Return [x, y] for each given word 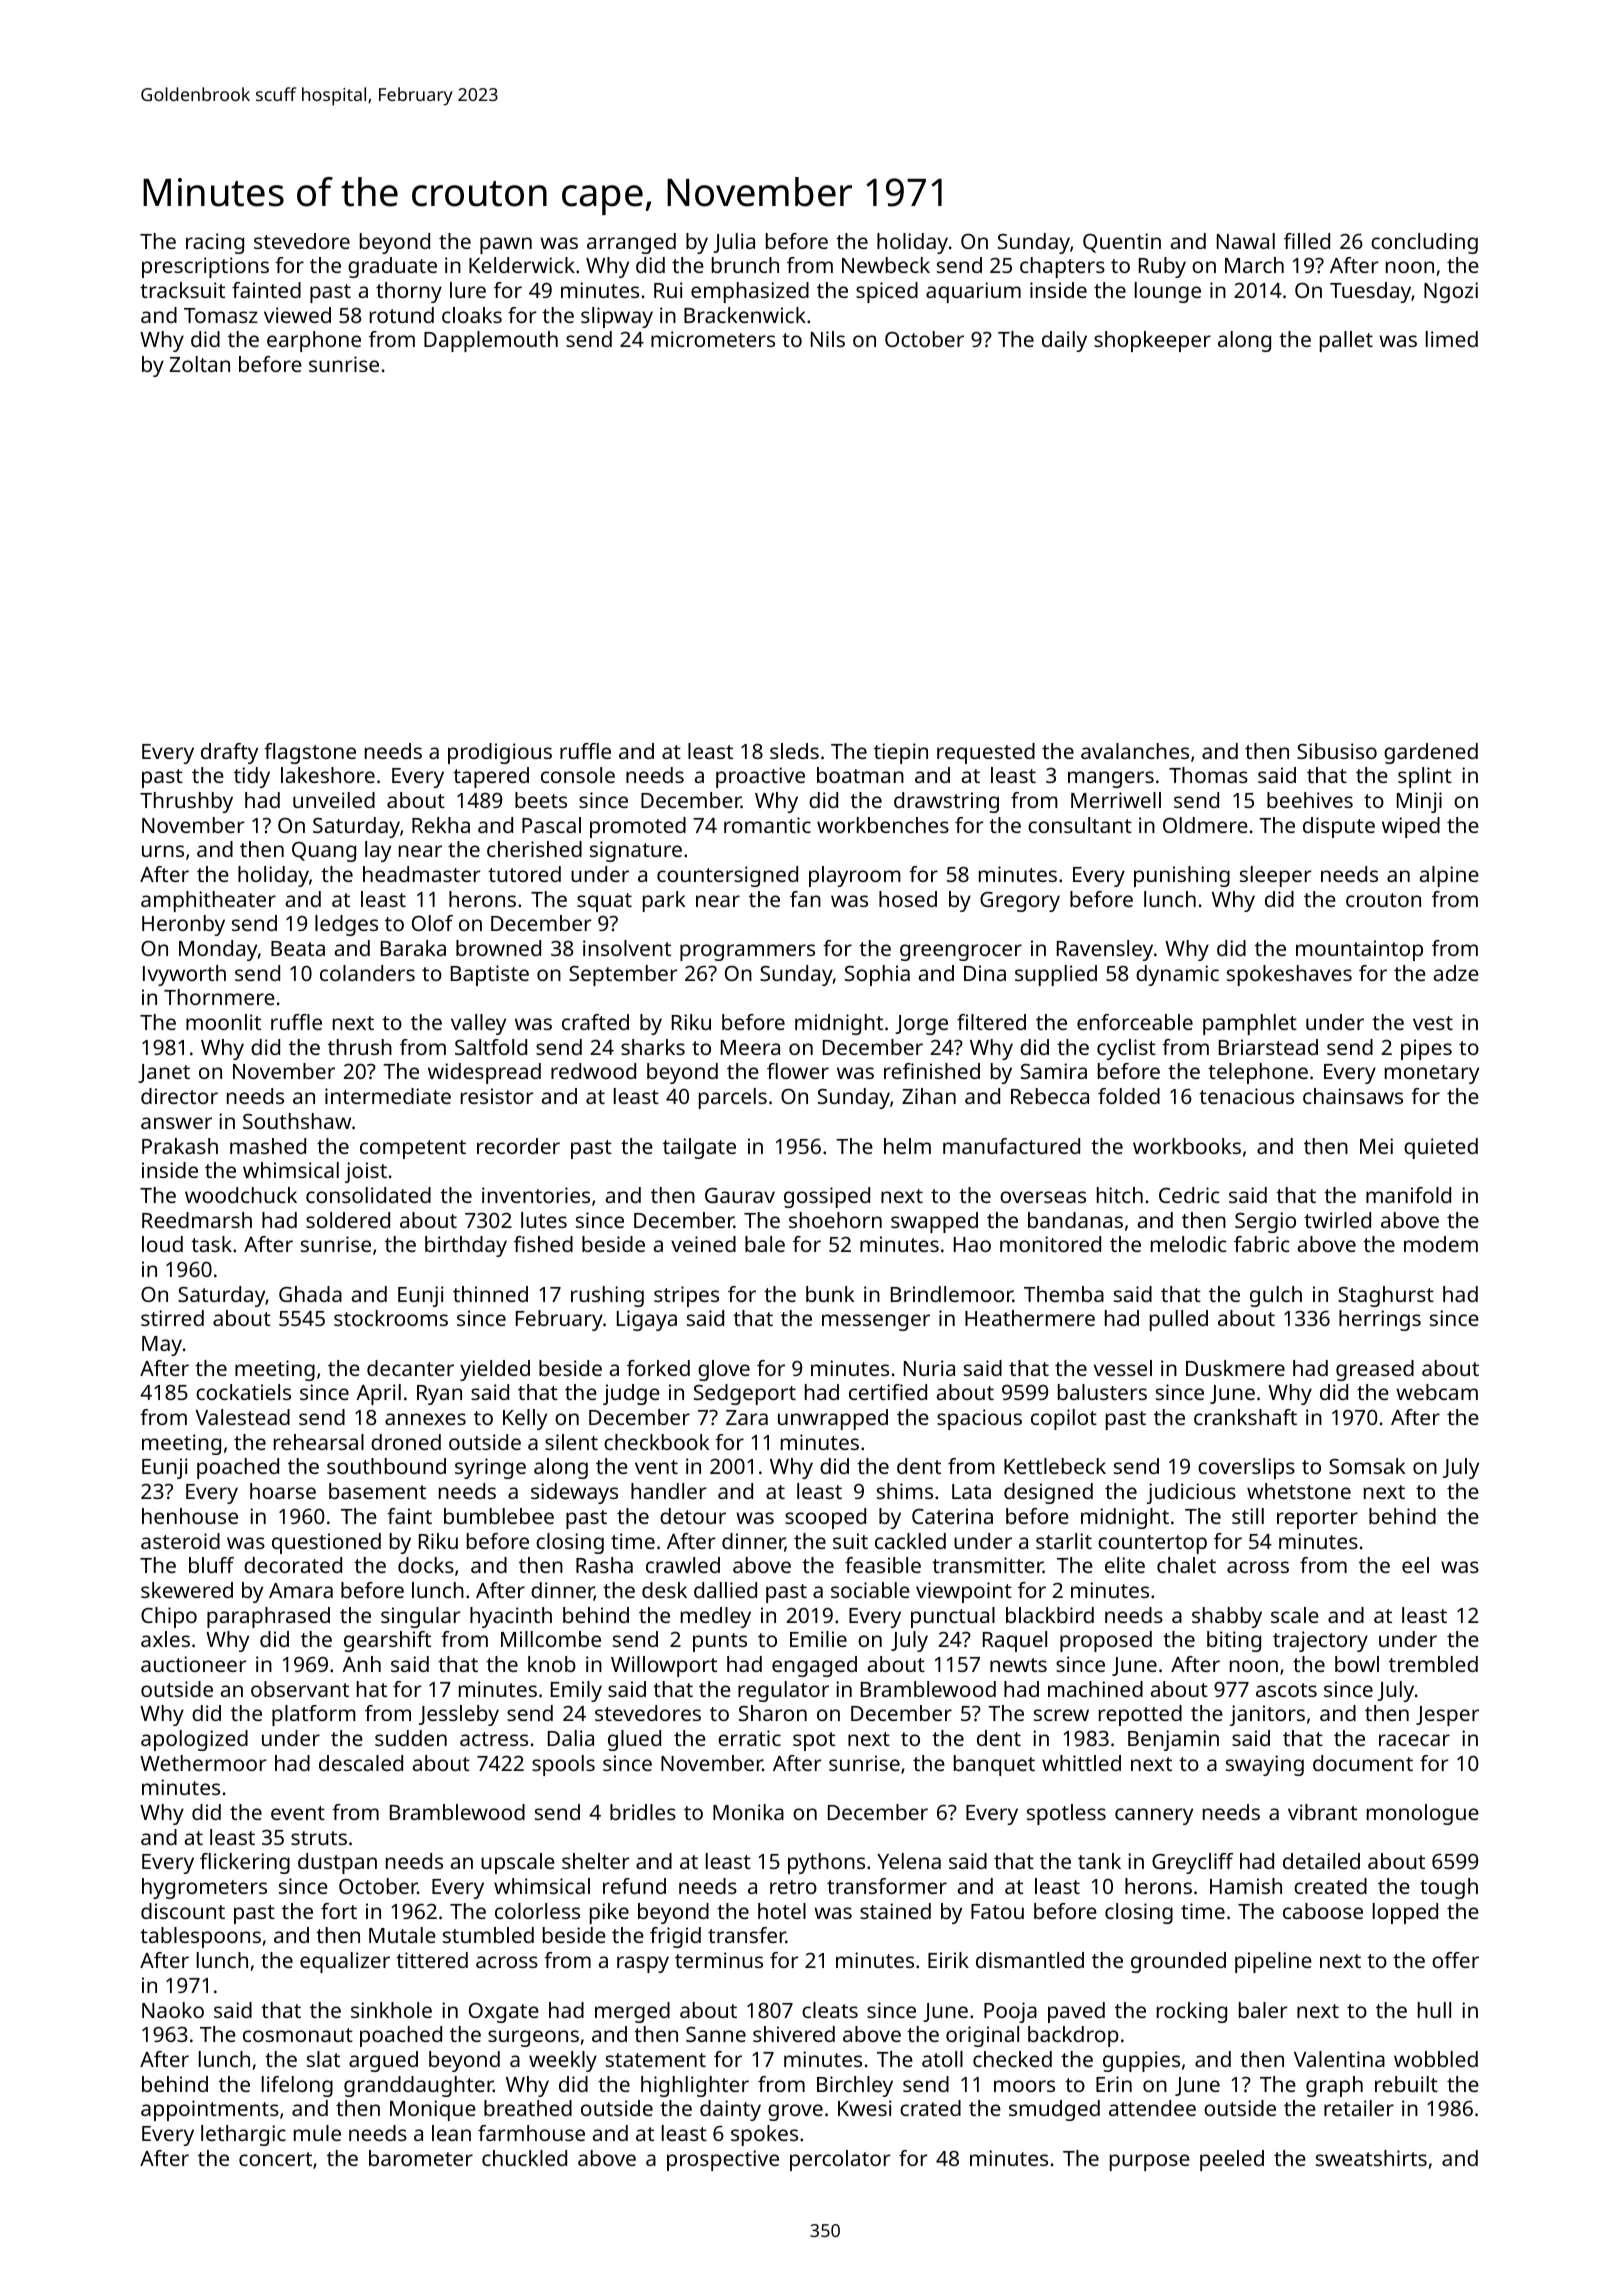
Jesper [1447, 1716]
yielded [495, 1370]
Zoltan [200, 364]
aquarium [973, 292]
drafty [229, 753]
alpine [1449, 876]
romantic [767, 825]
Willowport [664, 1666]
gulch [1276, 1296]
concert [275, 2159]
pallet [1346, 341]
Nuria [929, 1368]
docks [426, 1565]
